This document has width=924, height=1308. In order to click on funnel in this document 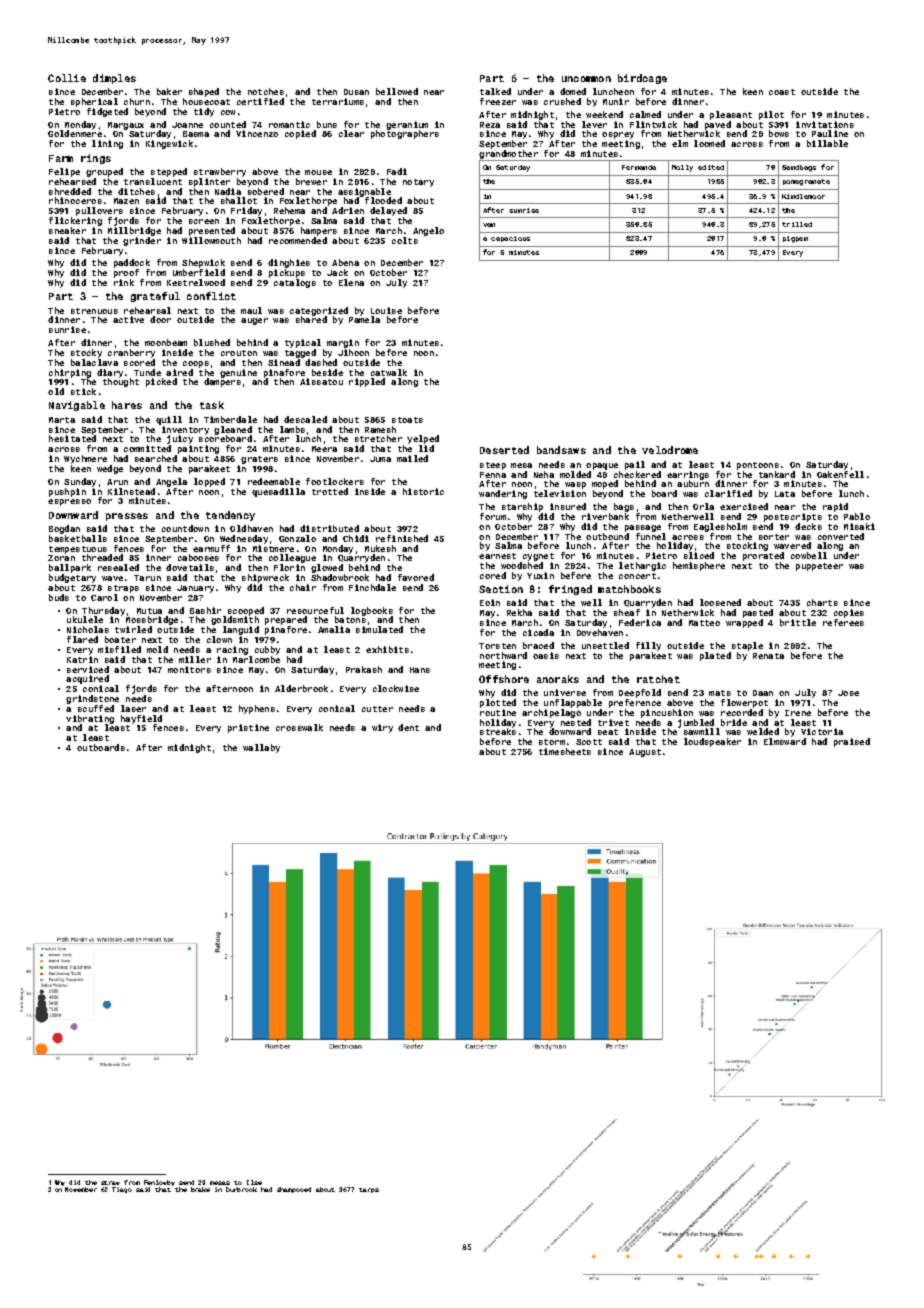, I will do `click(651, 536)`.
